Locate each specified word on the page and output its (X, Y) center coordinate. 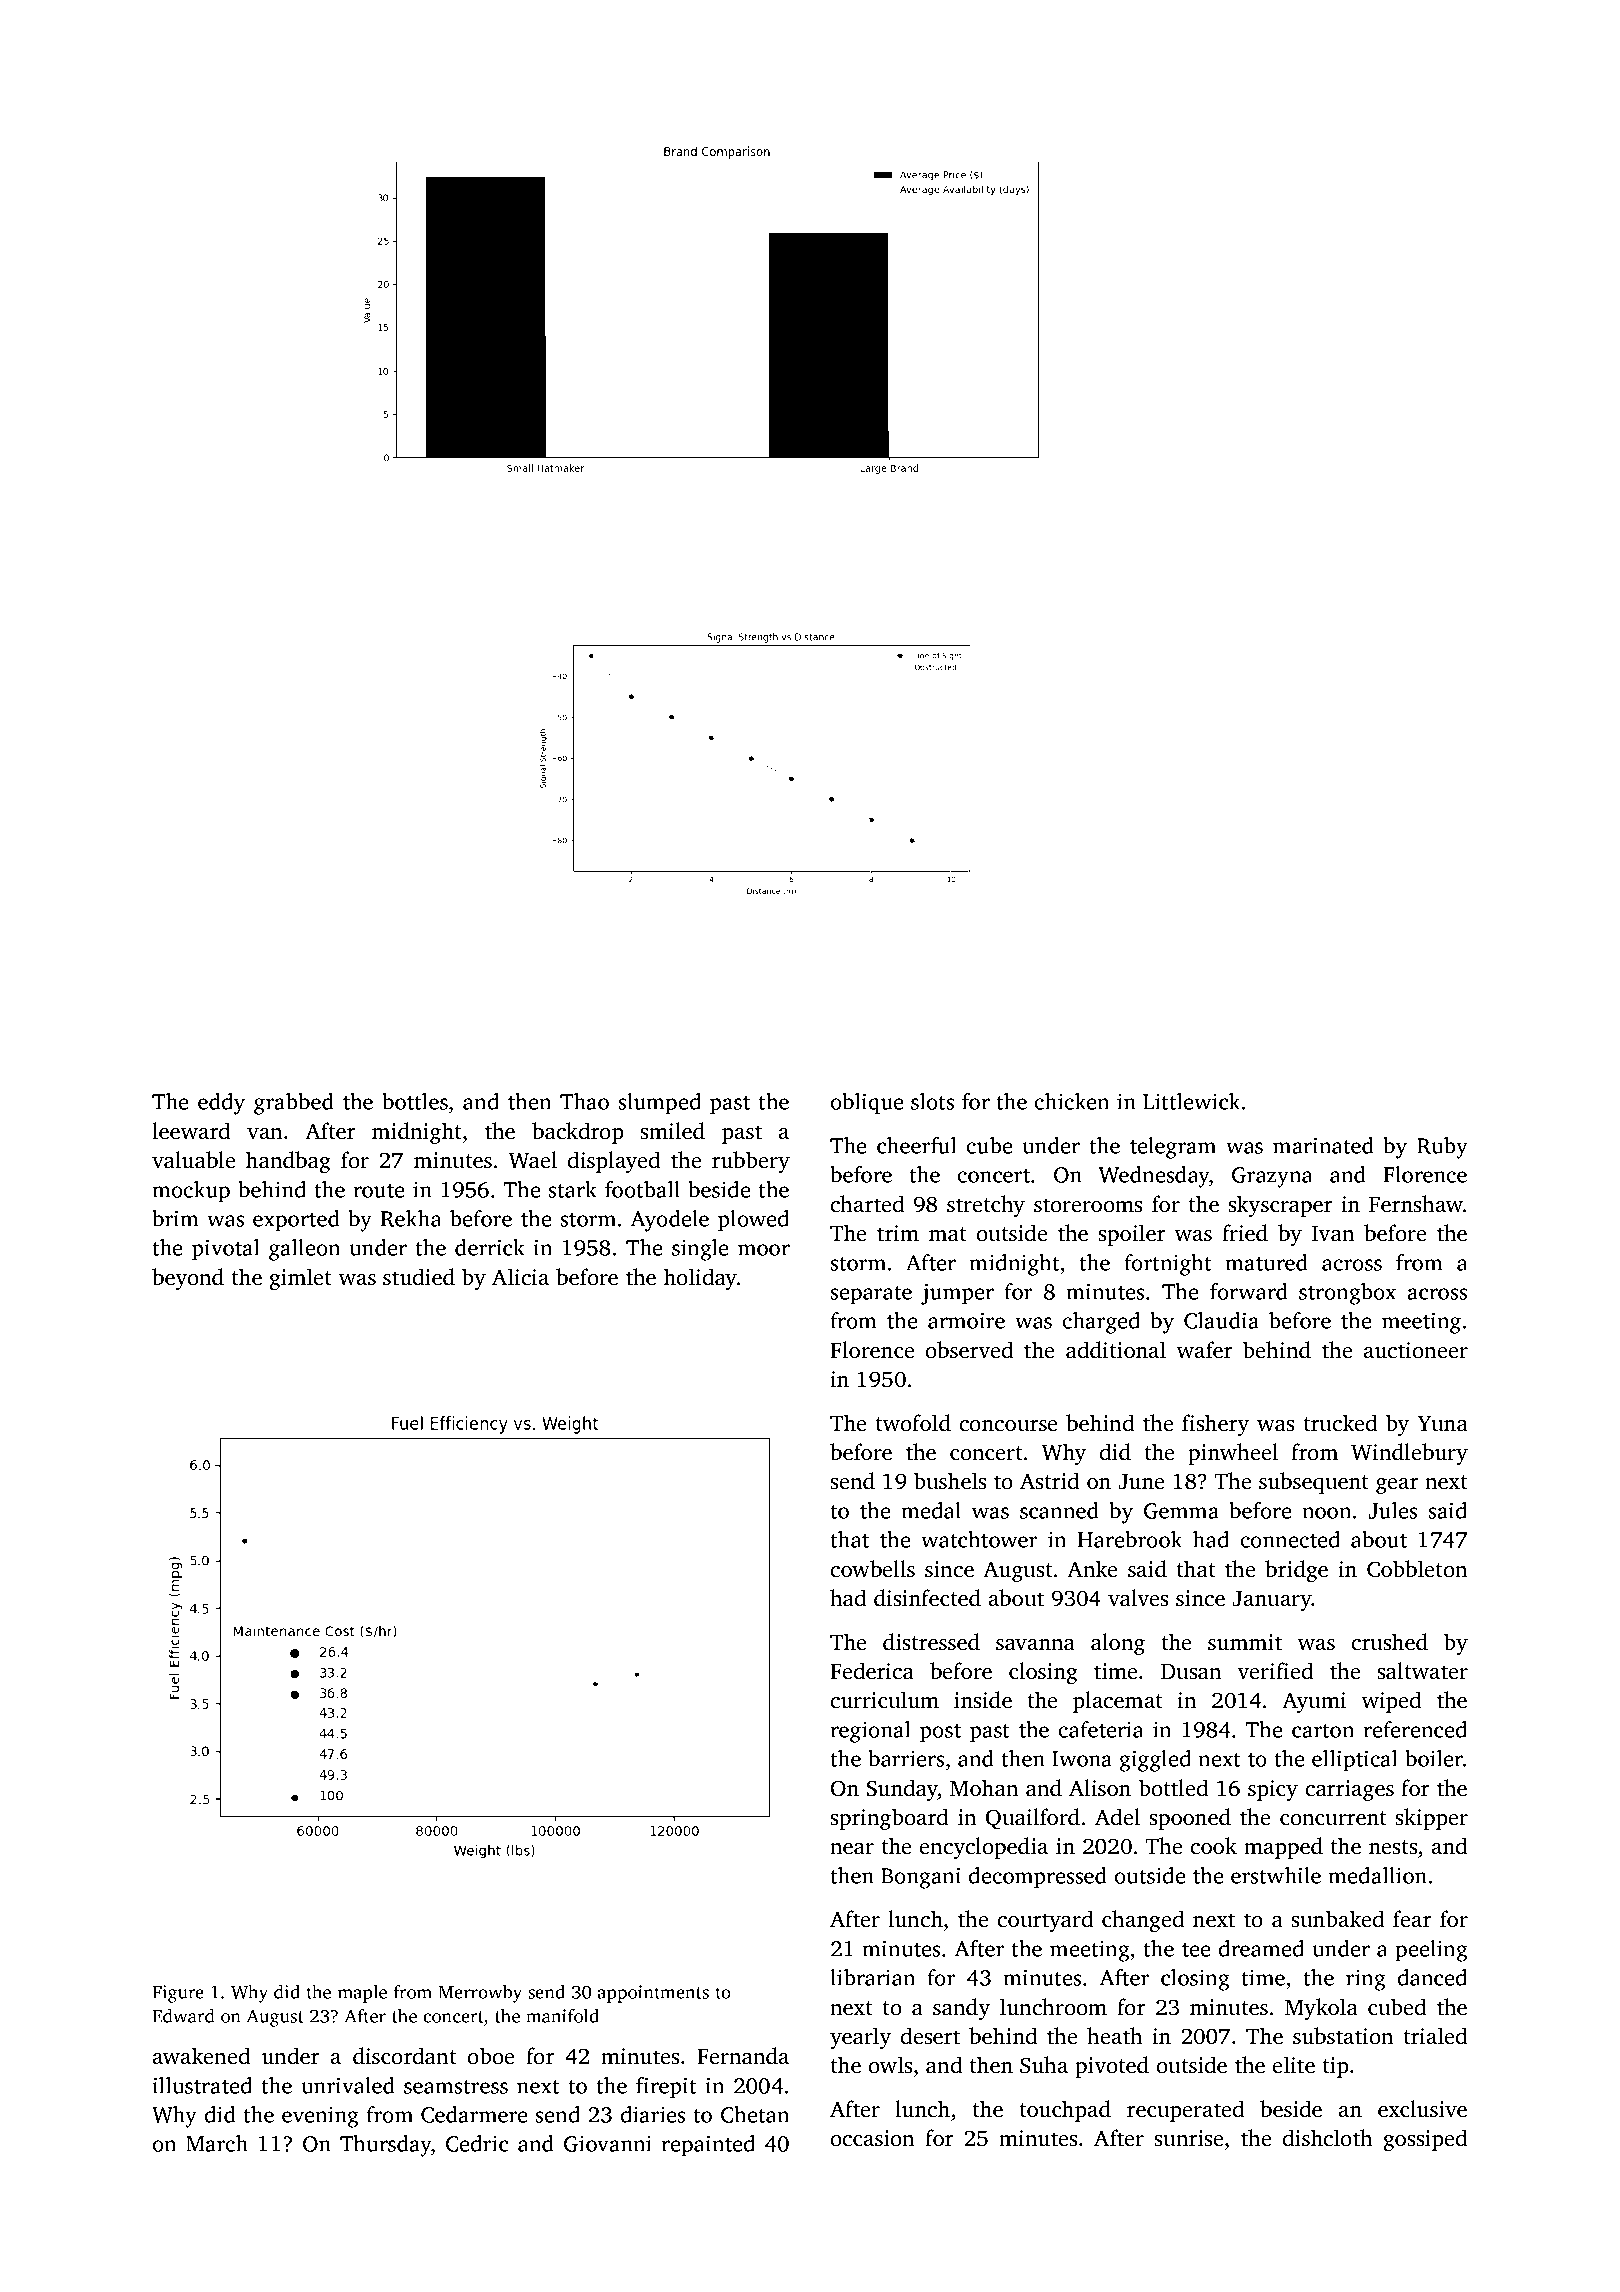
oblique (867, 1104)
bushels (950, 1481)
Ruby (1442, 1148)
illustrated (202, 2085)
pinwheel (1233, 1454)
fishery (1215, 1425)
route (378, 1191)
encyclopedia (984, 1848)
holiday (700, 1279)
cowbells (873, 1569)
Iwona (1082, 1759)
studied (419, 1277)
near (852, 1849)
